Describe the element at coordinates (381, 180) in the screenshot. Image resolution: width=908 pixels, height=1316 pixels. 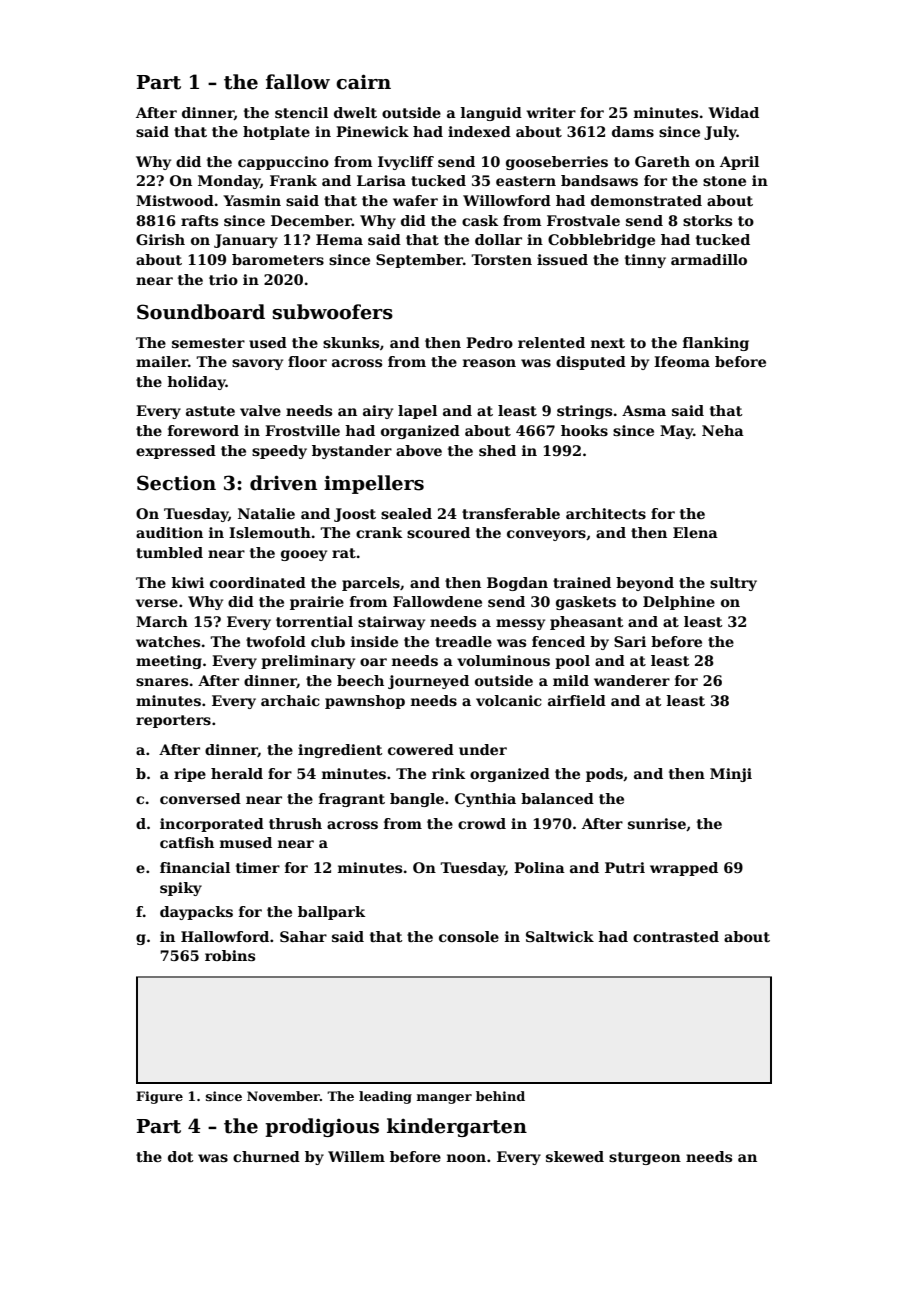
I see `Larisa` at that location.
